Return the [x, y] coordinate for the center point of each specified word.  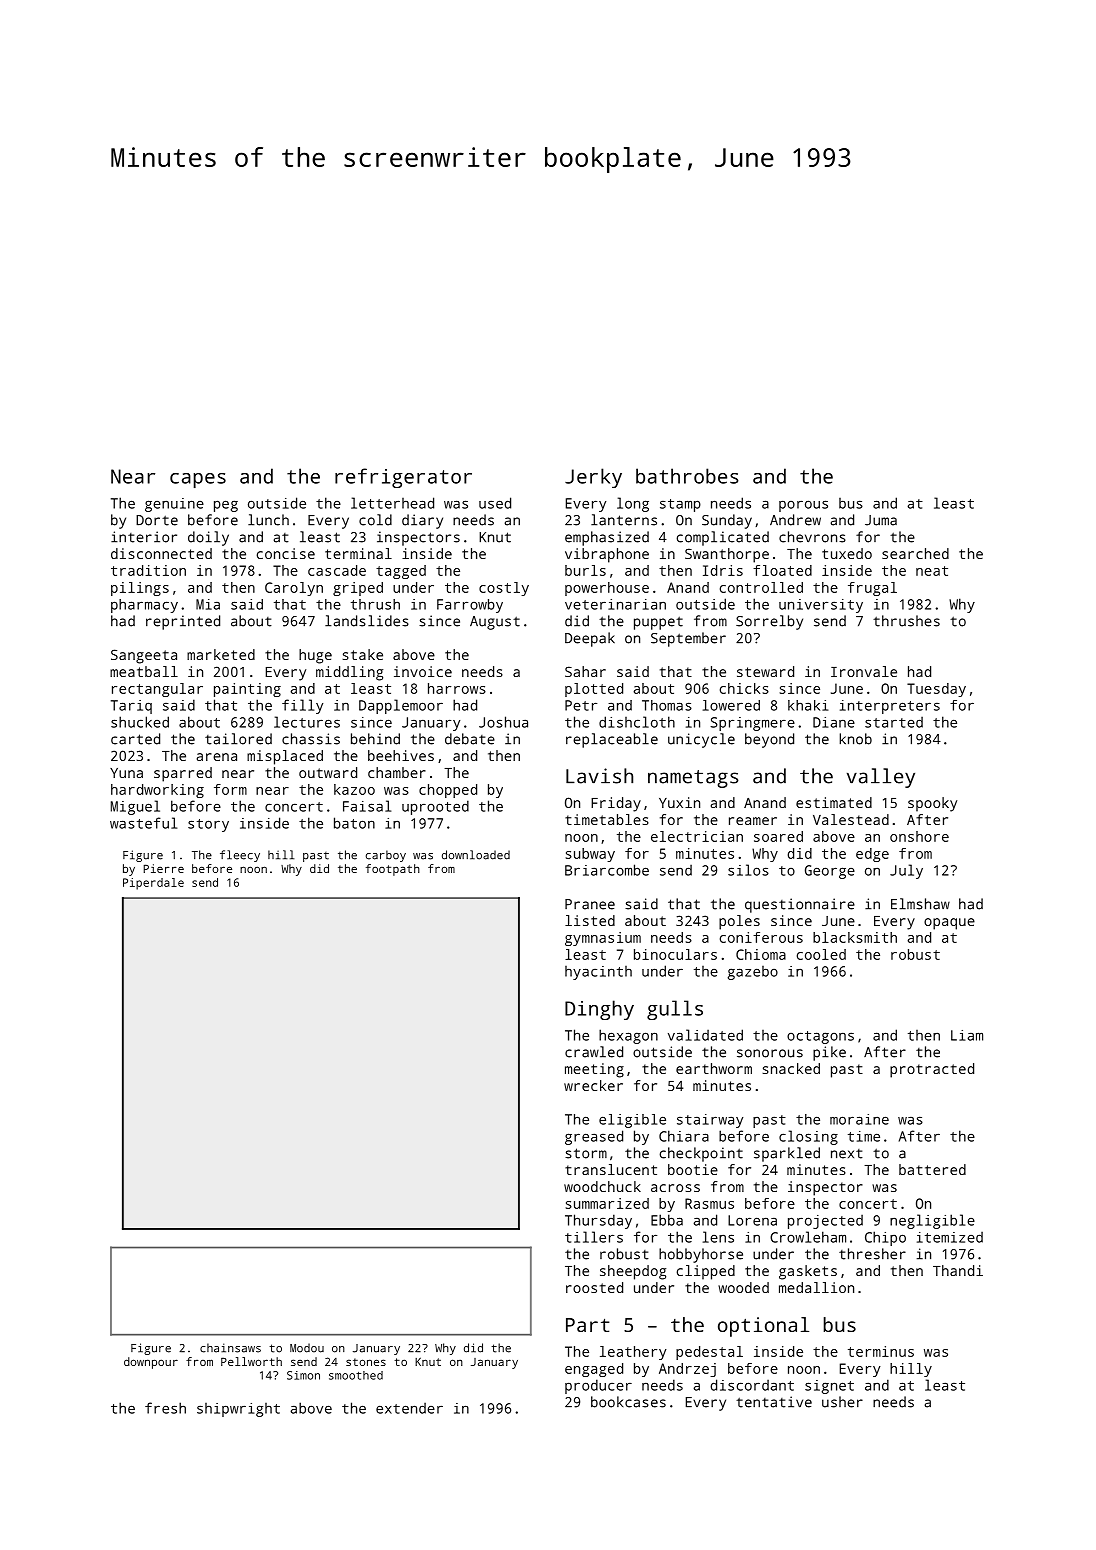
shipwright [238, 1410]
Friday [616, 804]
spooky [932, 804]
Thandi [958, 1270]
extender [409, 1408]
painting [247, 690]
